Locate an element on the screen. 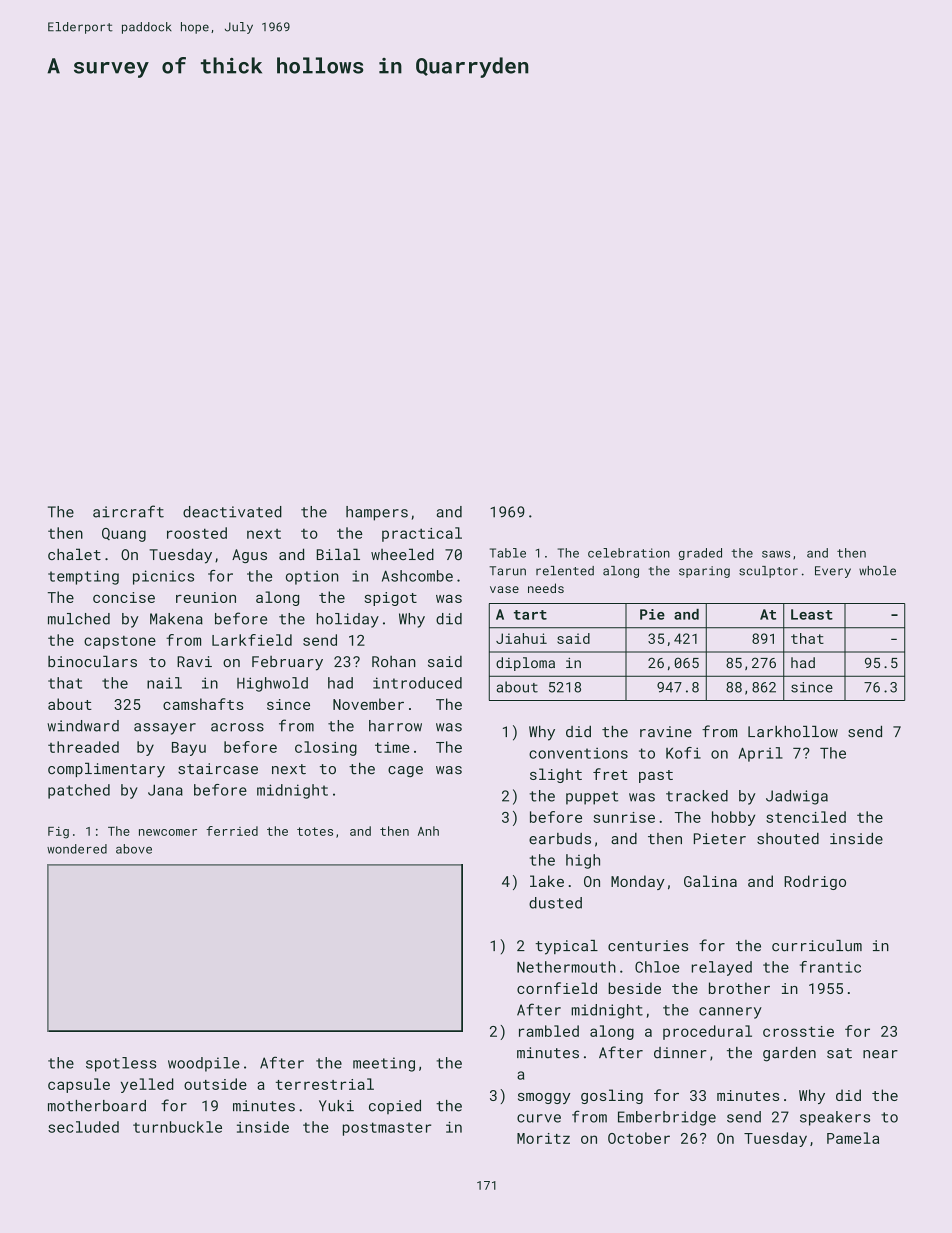  copied is located at coordinates (395, 1107).
